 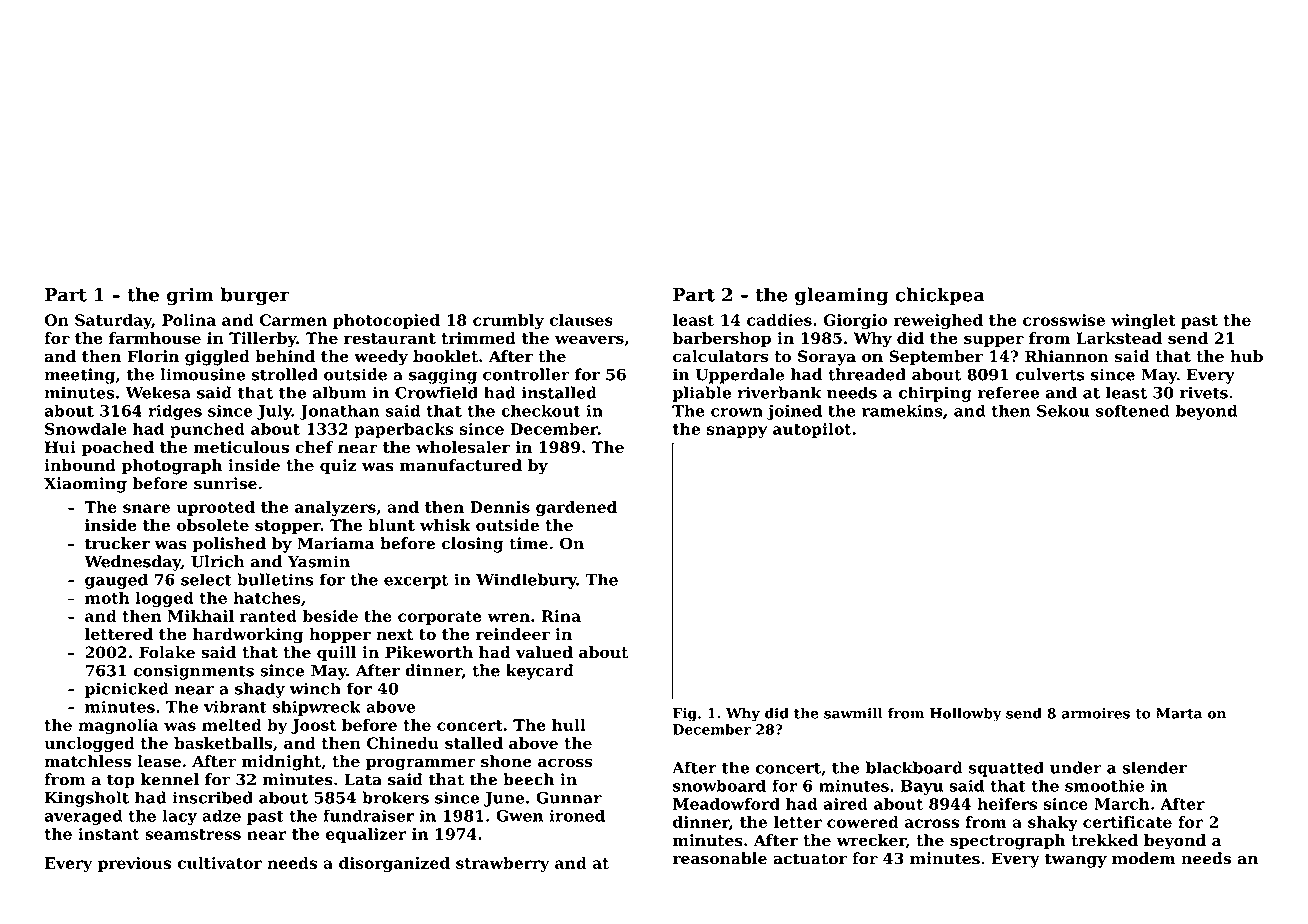 What do you see at coordinates (569, 725) in the screenshot?
I see `hull` at bounding box center [569, 725].
